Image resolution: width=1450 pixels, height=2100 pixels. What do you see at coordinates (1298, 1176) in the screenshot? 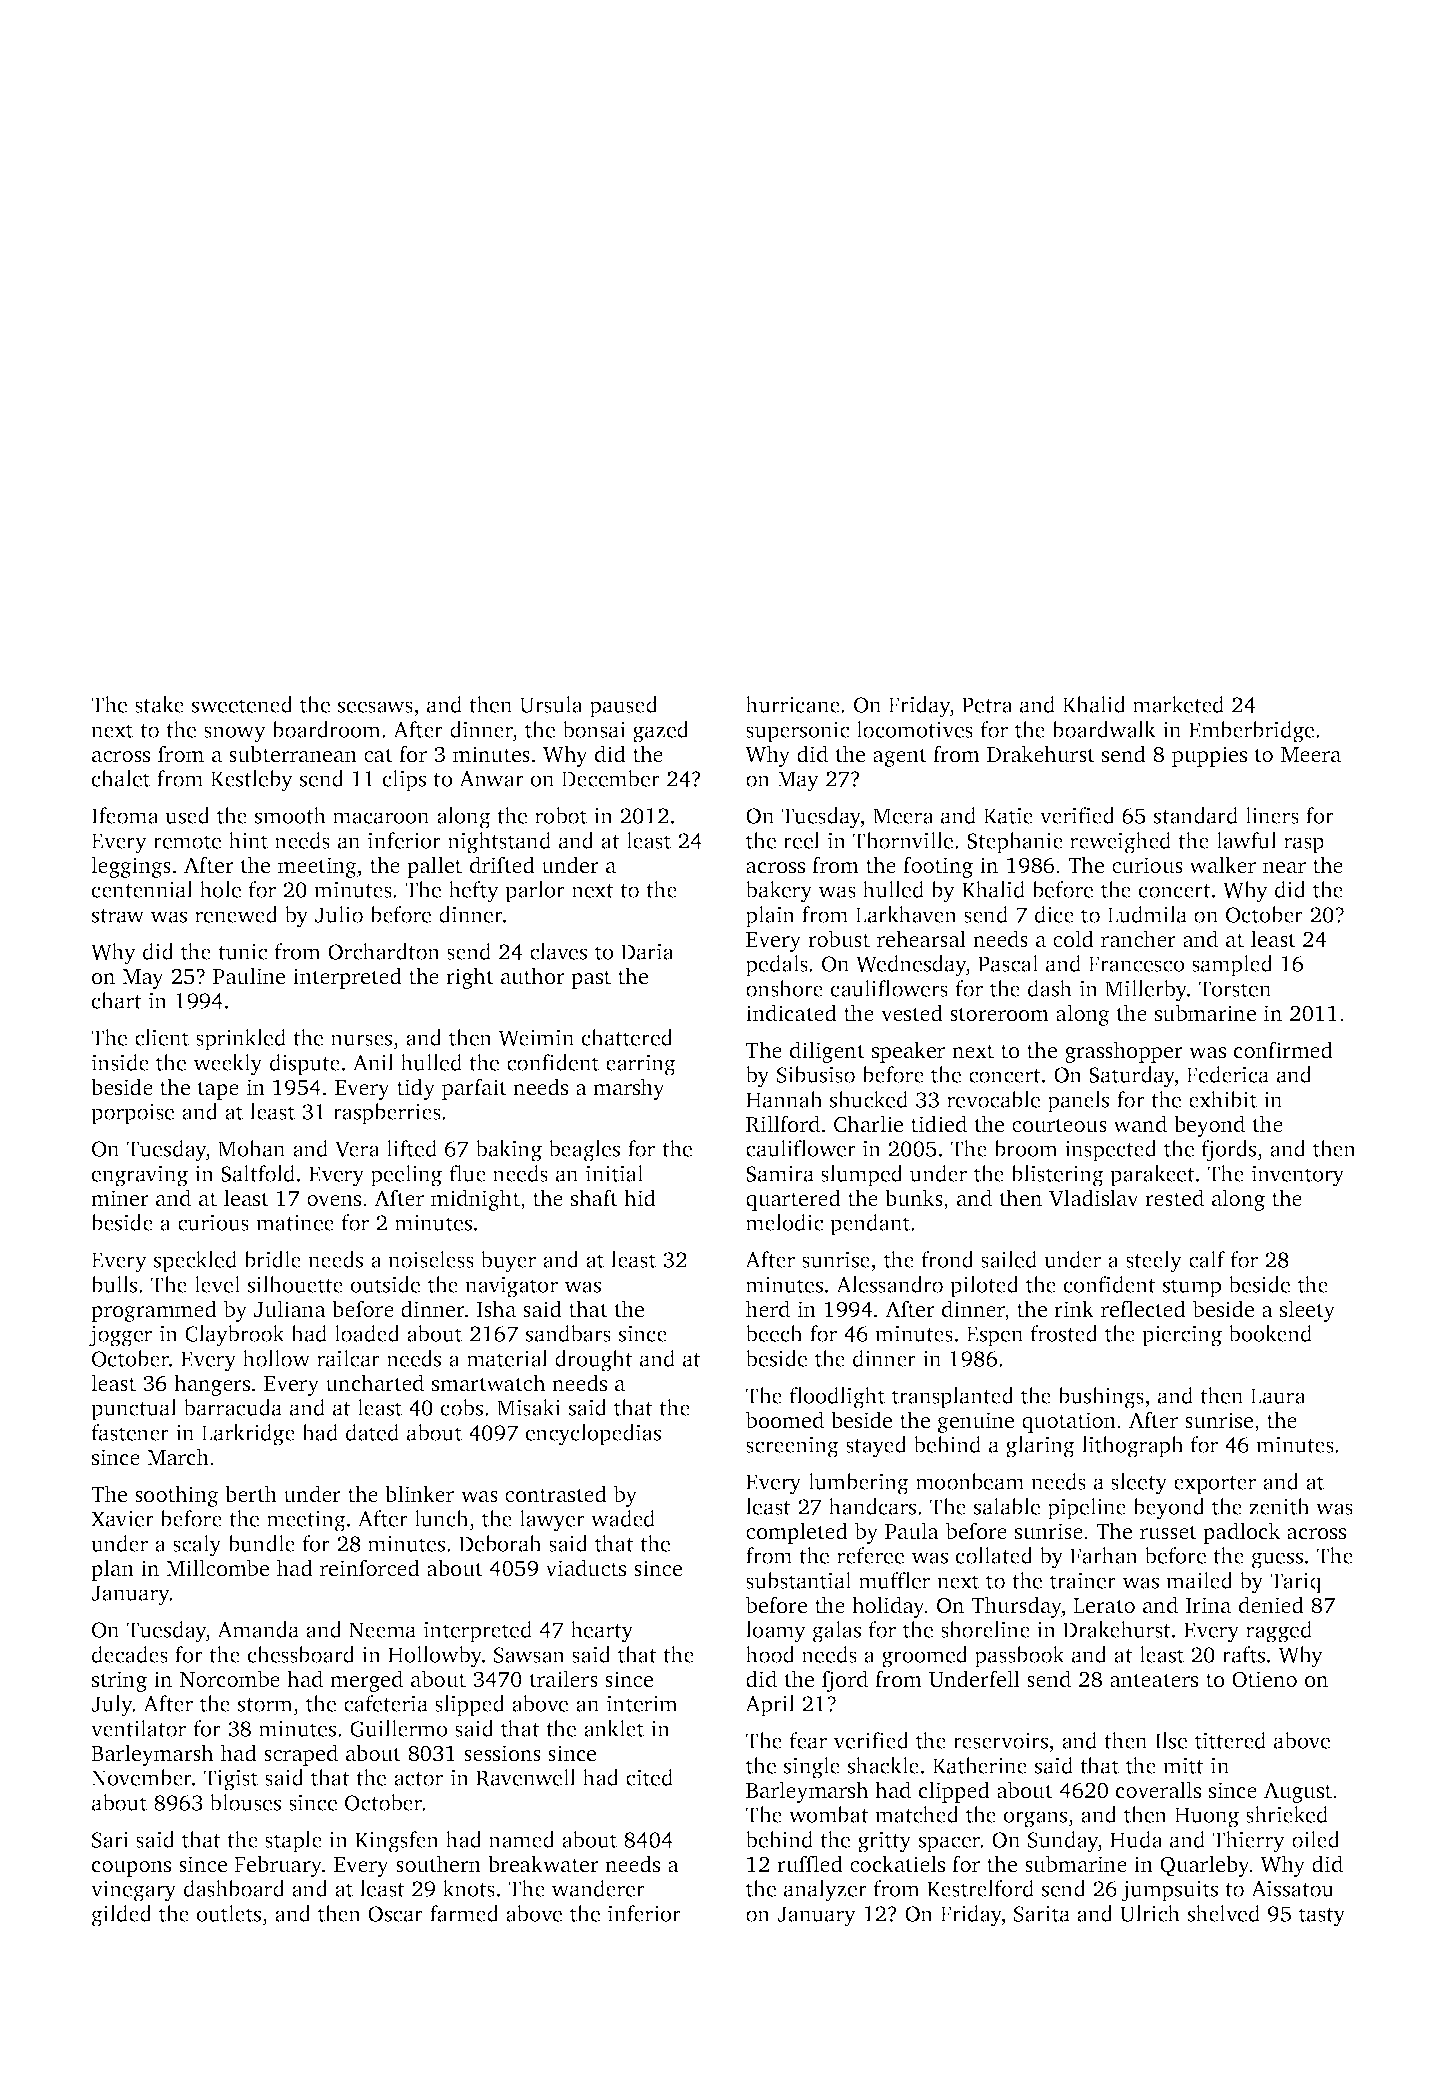
I see `inventory` at bounding box center [1298, 1176].
